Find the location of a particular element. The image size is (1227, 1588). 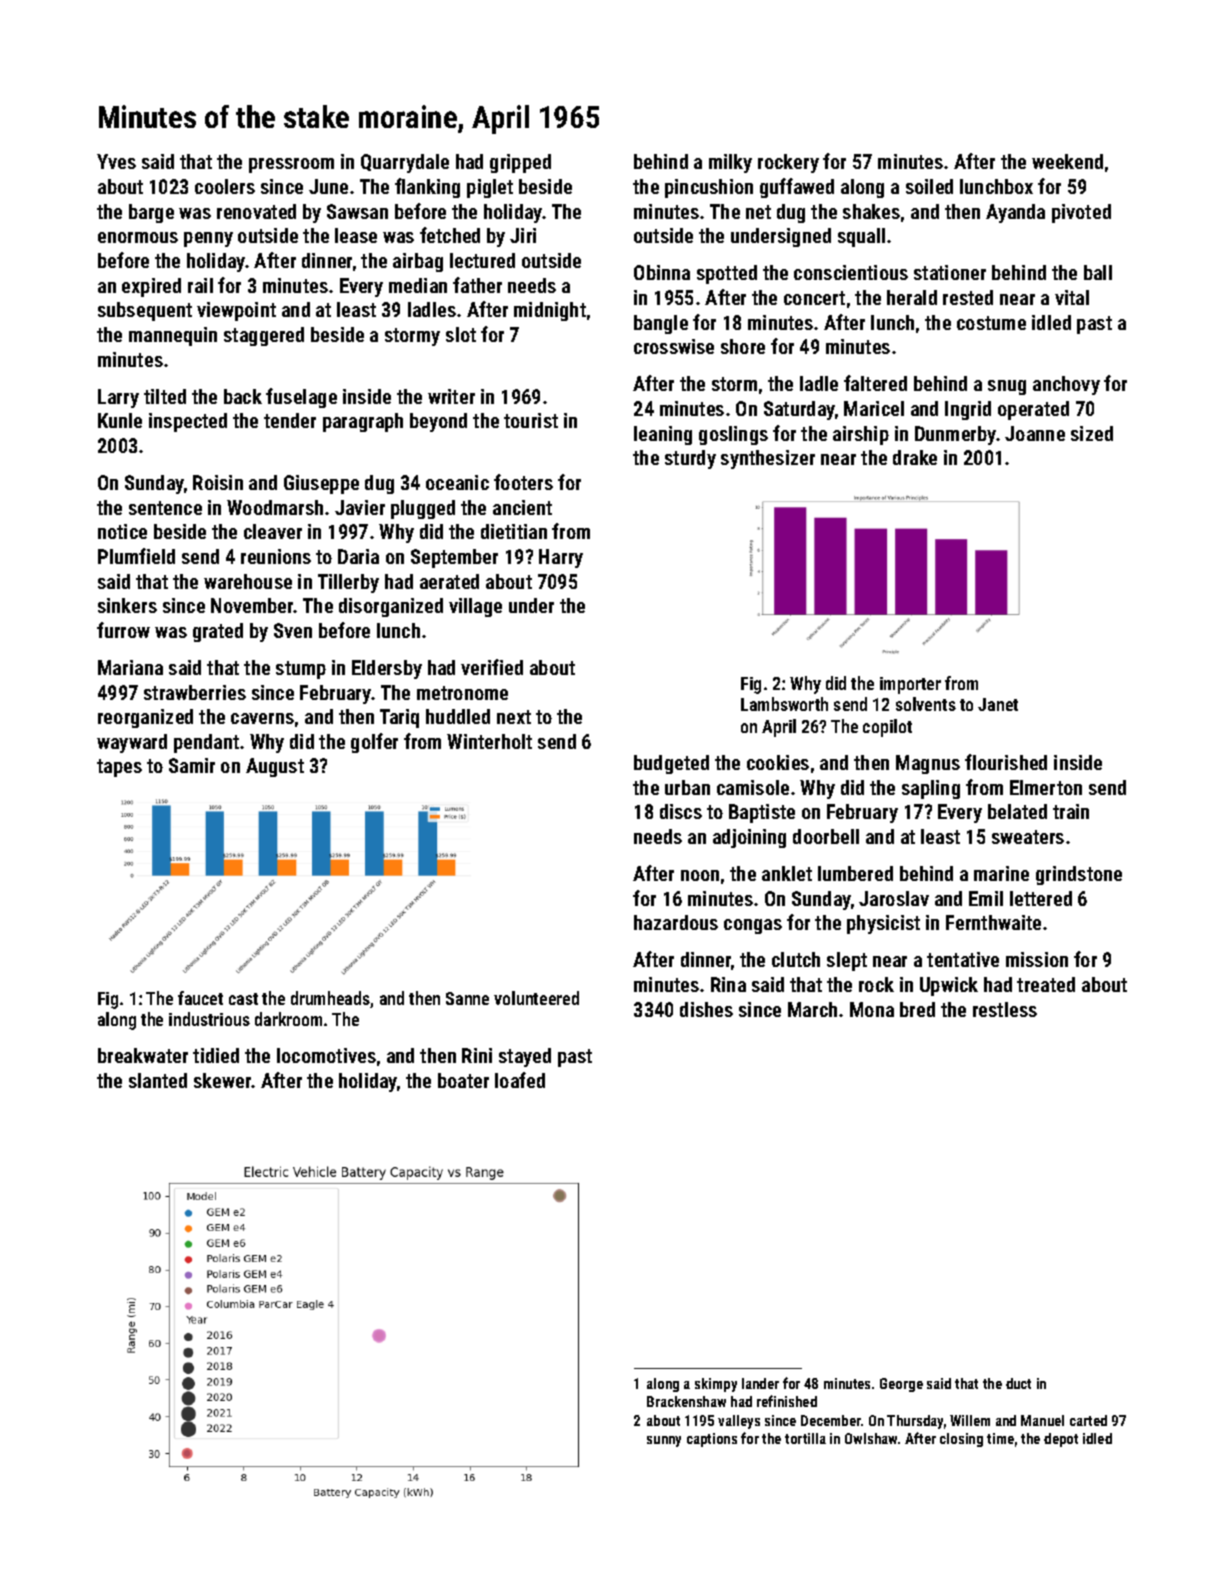

pincushion is located at coordinates (709, 188).
